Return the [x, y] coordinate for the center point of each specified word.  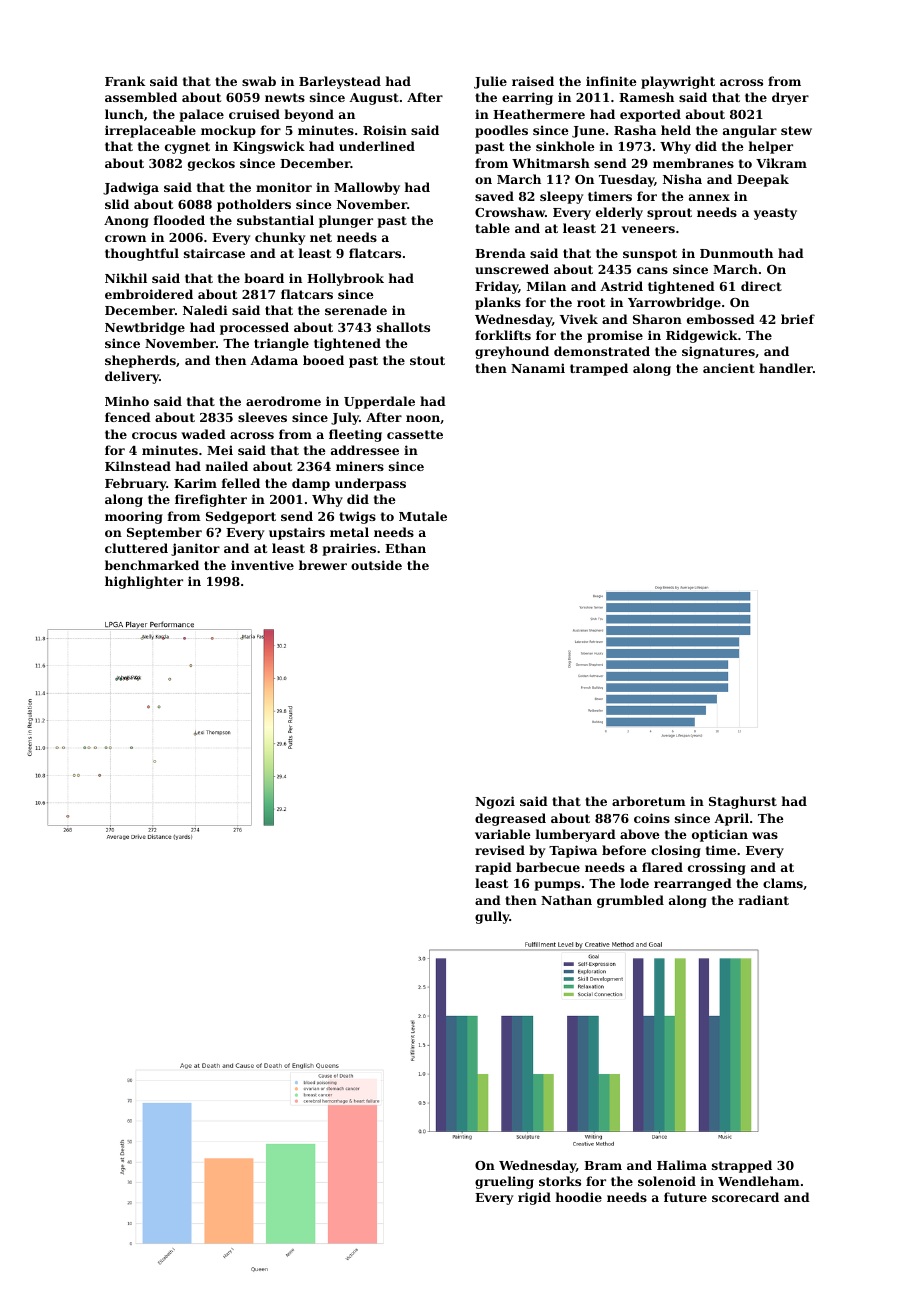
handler [786, 368]
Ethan [405, 548]
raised [533, 81]
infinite [611, 81]
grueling [504, 1182]
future [685, 1197]
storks [560, 1181]
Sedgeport [241, 517]
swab [259, 81]
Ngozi [495, 802]
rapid [493, 868]
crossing [717, 868]
